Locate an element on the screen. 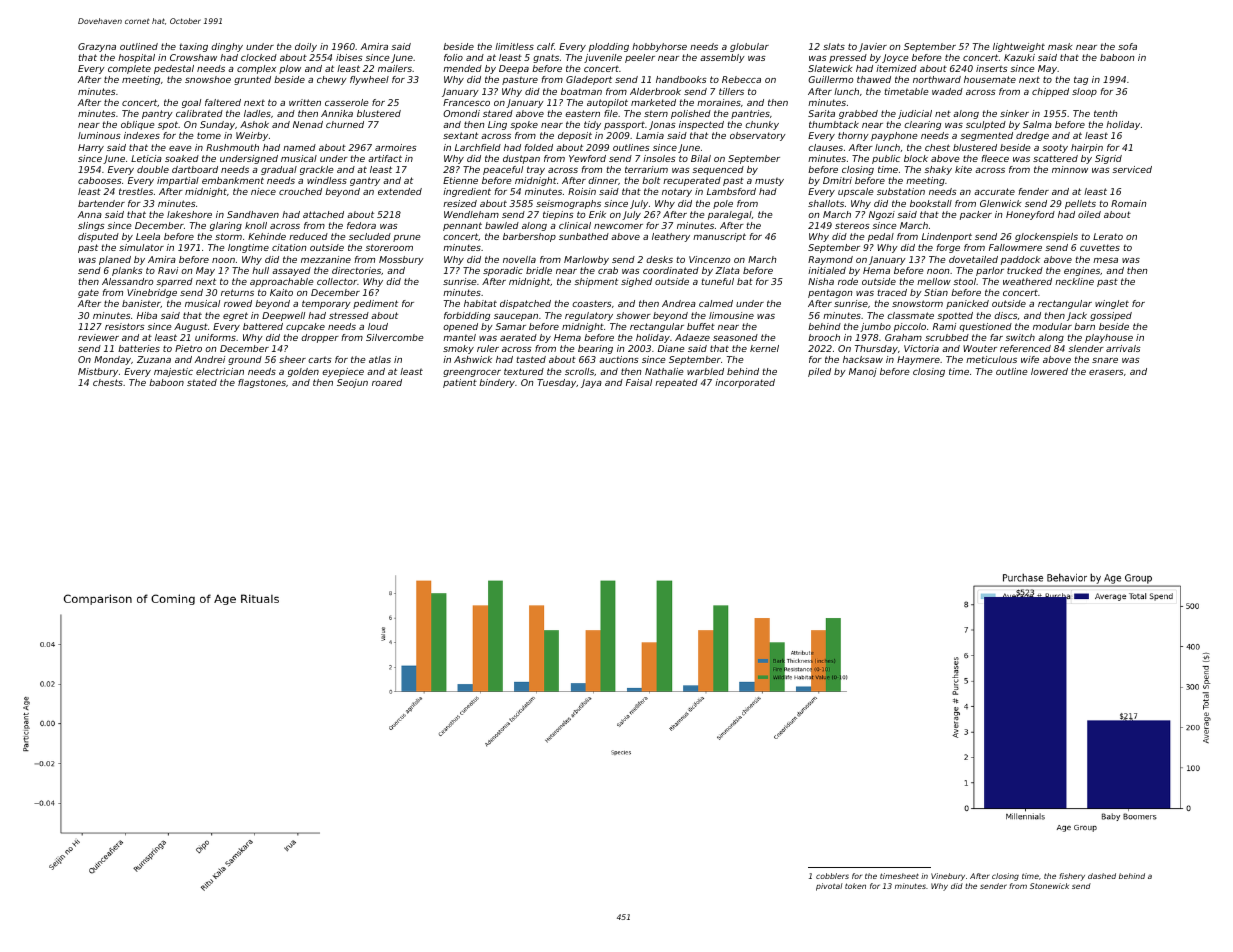 The width and height of the screenshot is (1233, 952). cobblers is located at coordinates (832, 876).
